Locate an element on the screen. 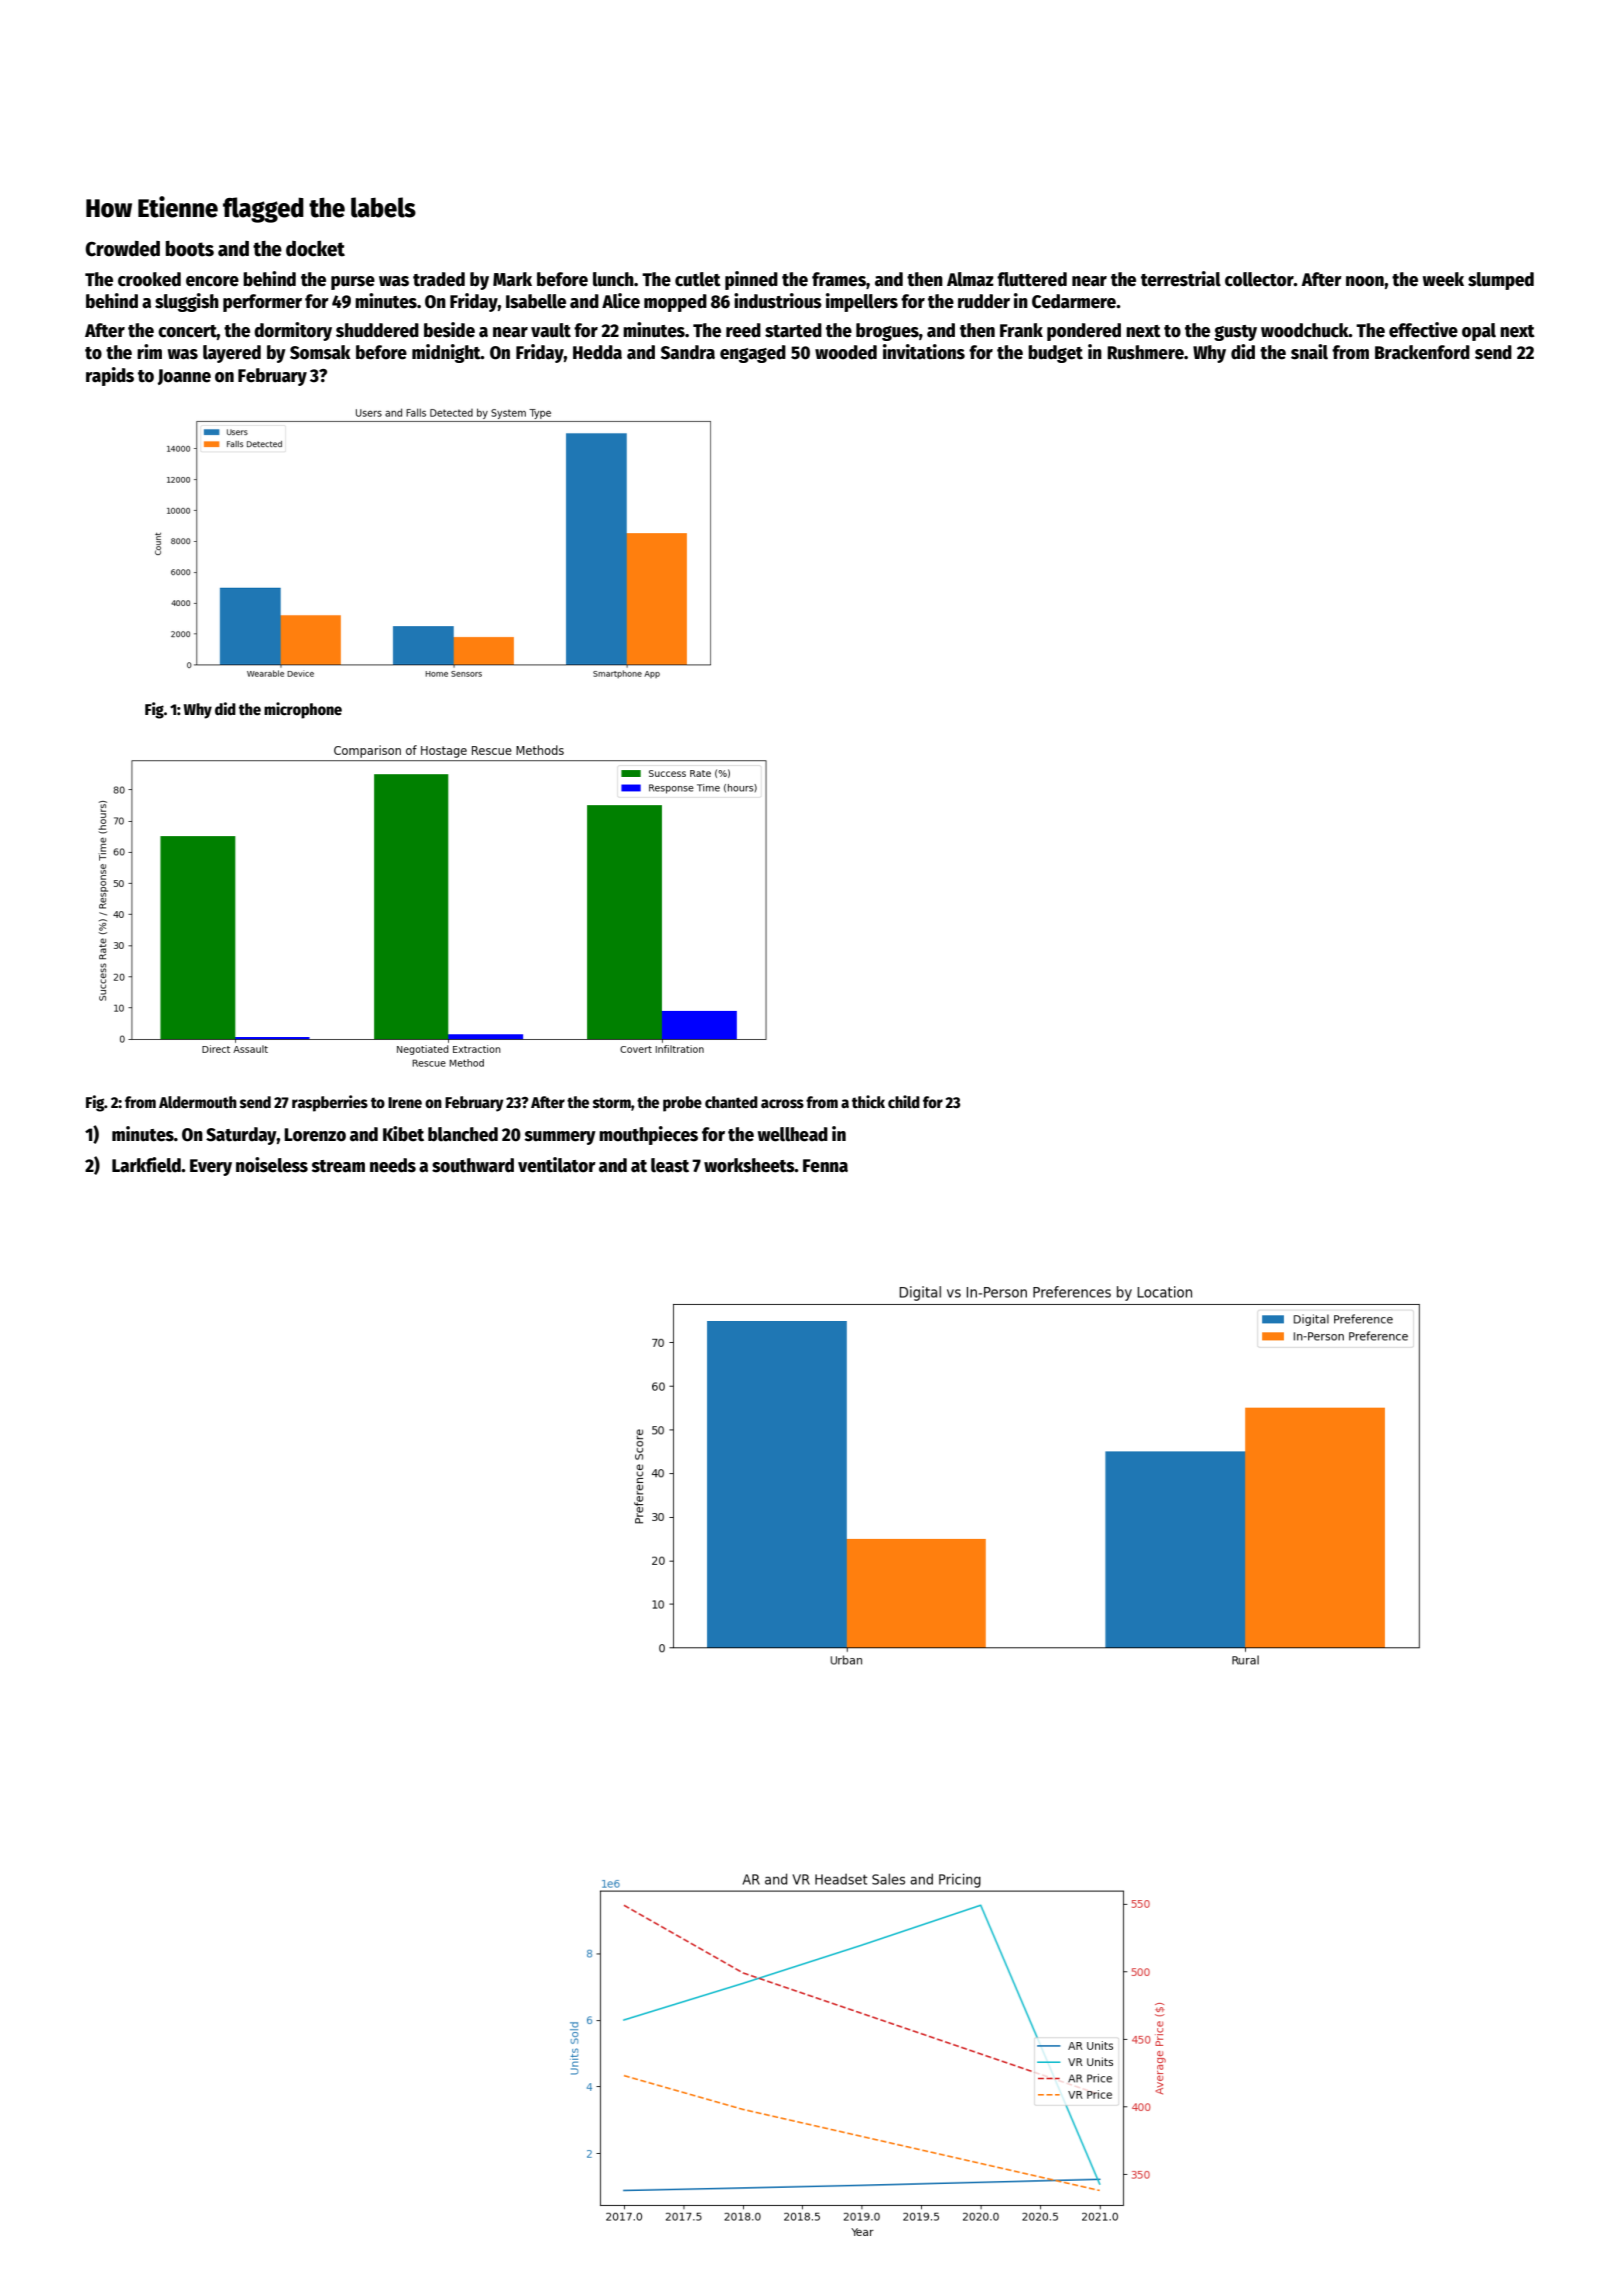 The image size is (1620, 2292). microphone is located at coordinates (303, 710).
